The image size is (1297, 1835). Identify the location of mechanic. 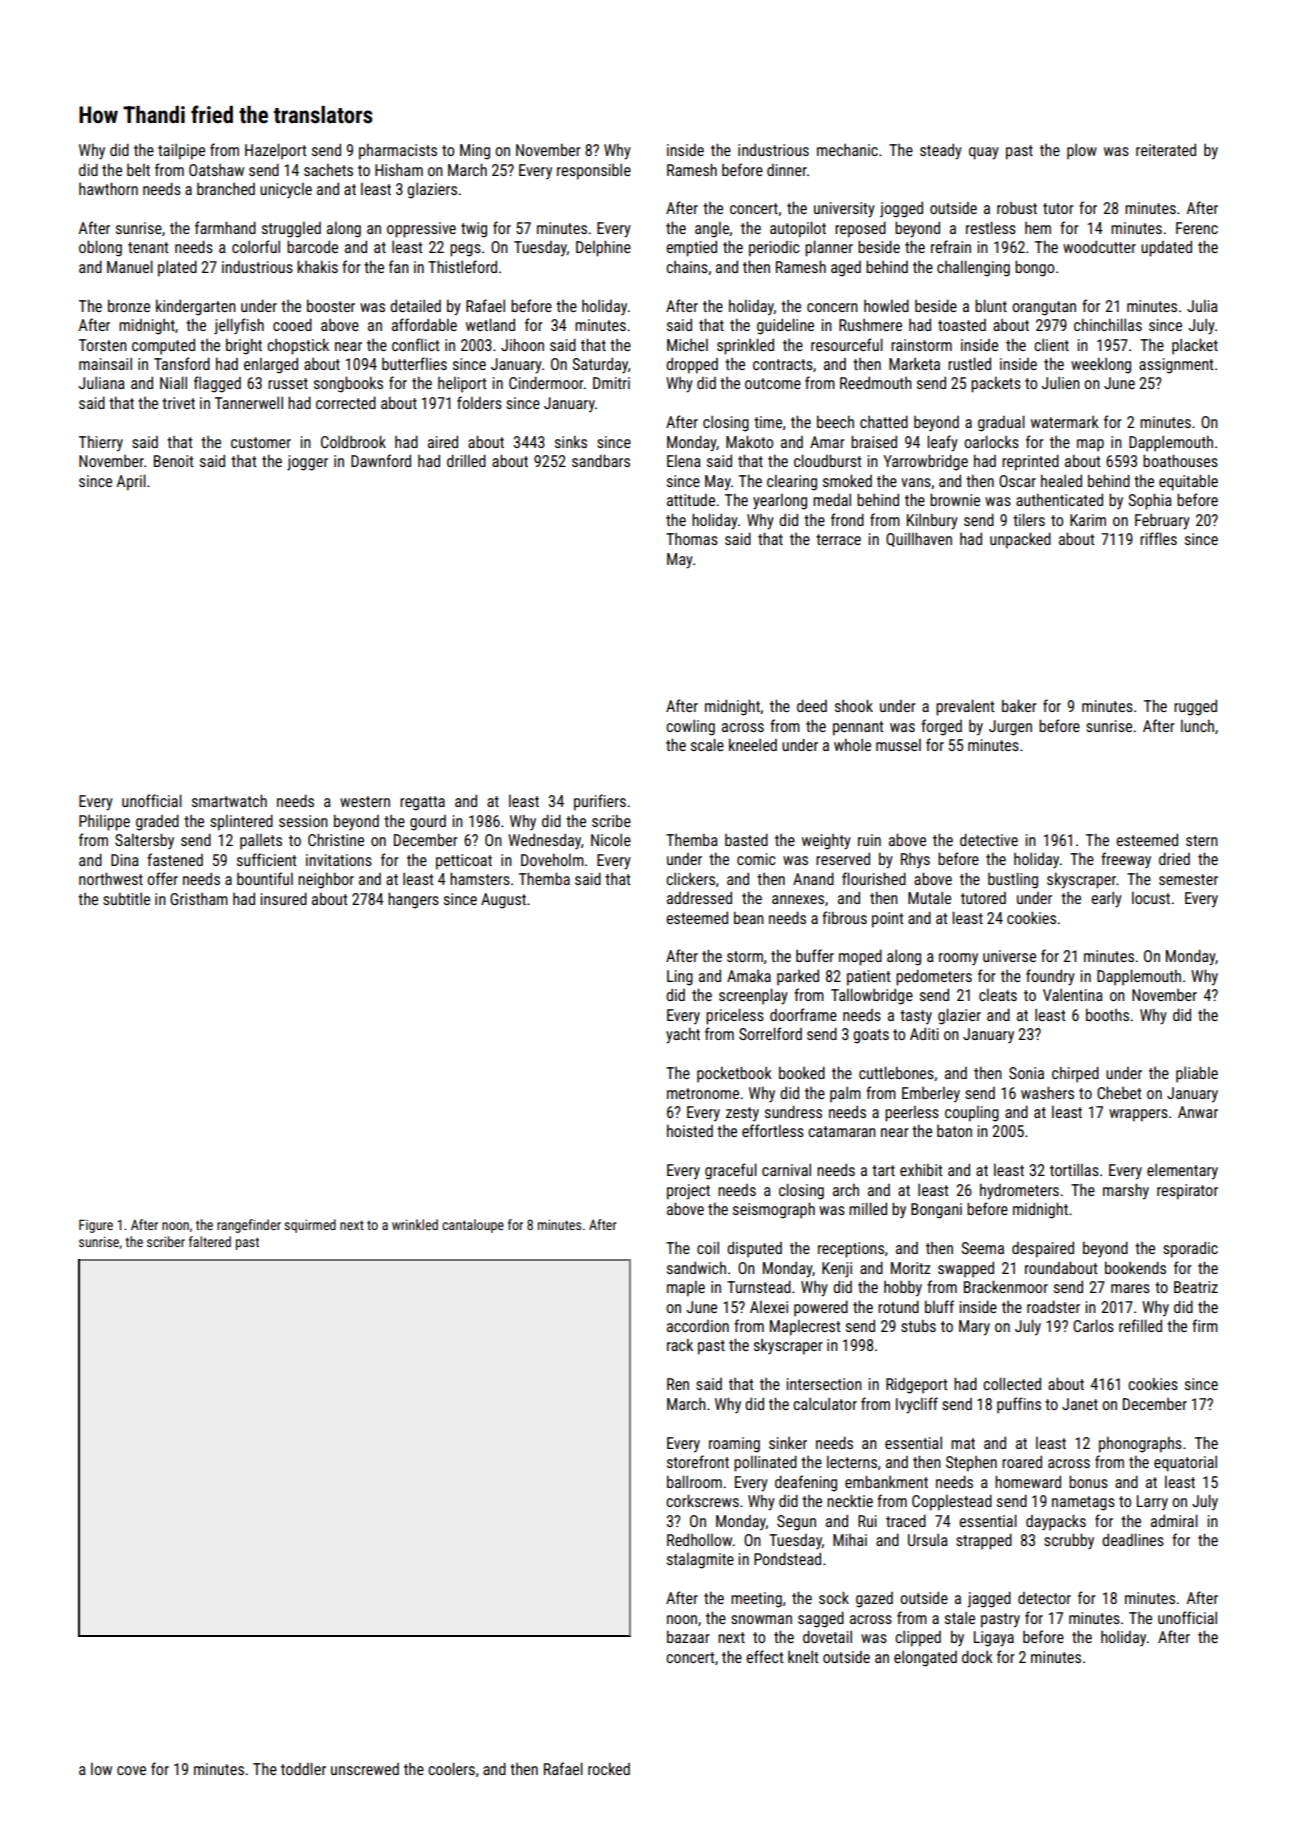
(847, 150).
